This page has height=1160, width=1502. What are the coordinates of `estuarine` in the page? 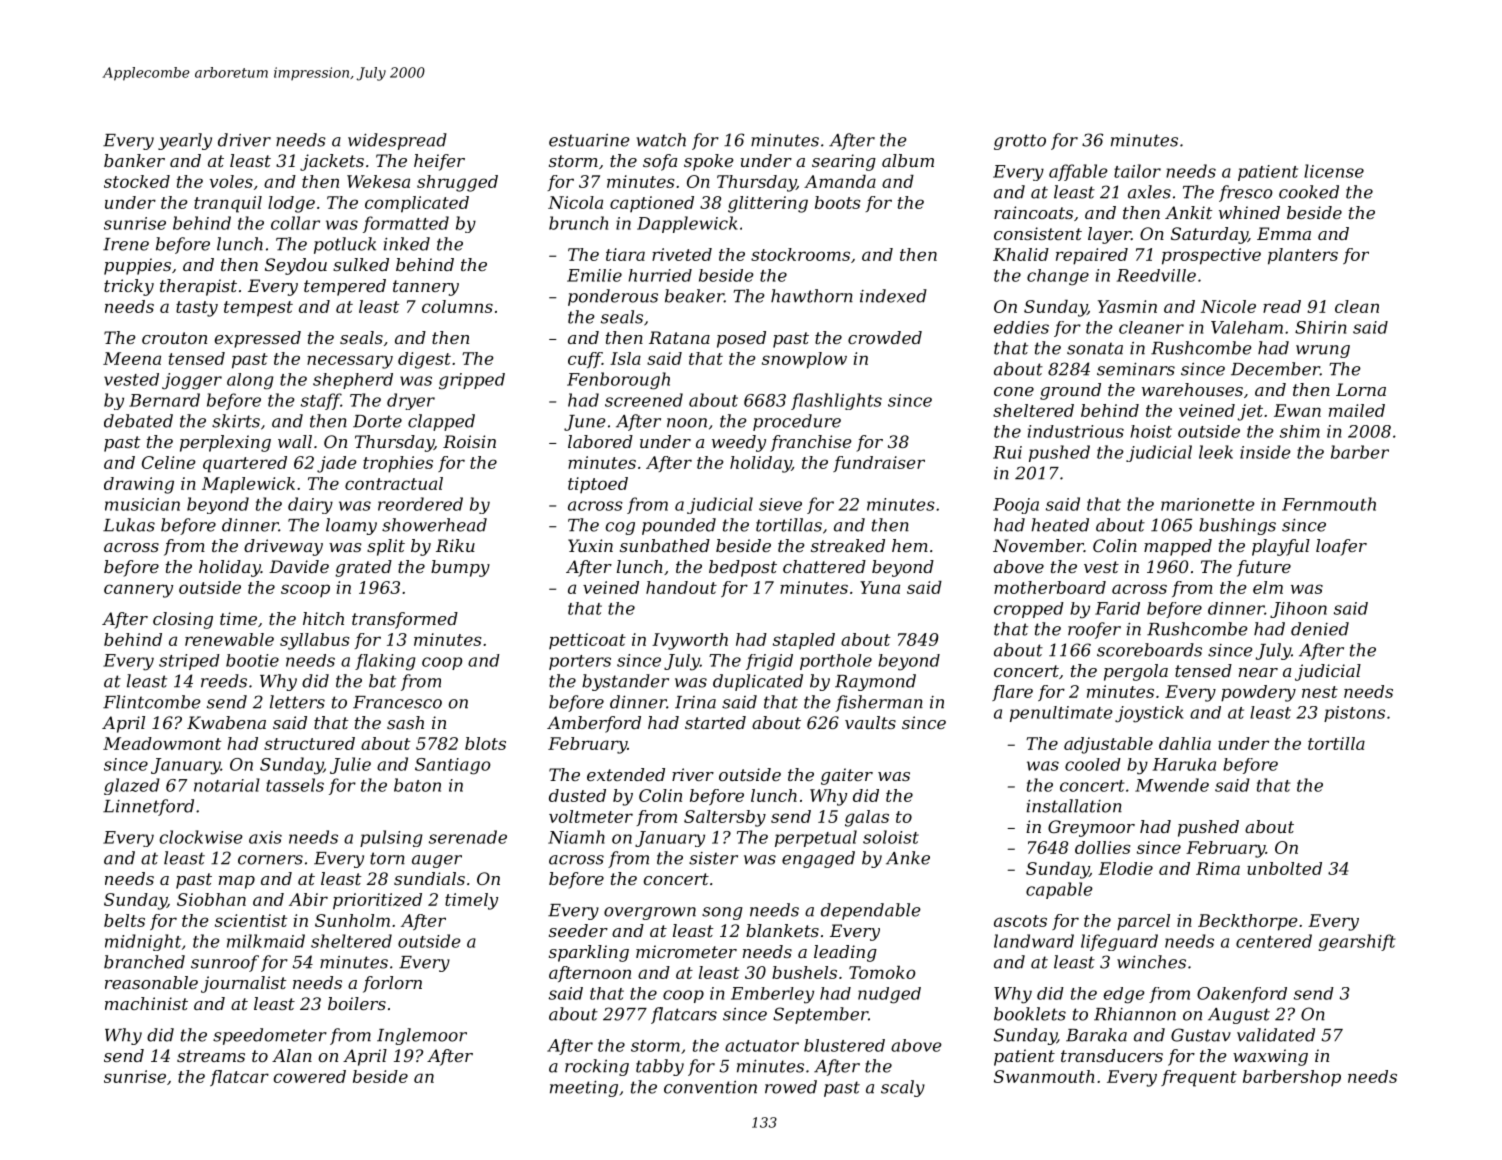 It's located at (589, 140).
